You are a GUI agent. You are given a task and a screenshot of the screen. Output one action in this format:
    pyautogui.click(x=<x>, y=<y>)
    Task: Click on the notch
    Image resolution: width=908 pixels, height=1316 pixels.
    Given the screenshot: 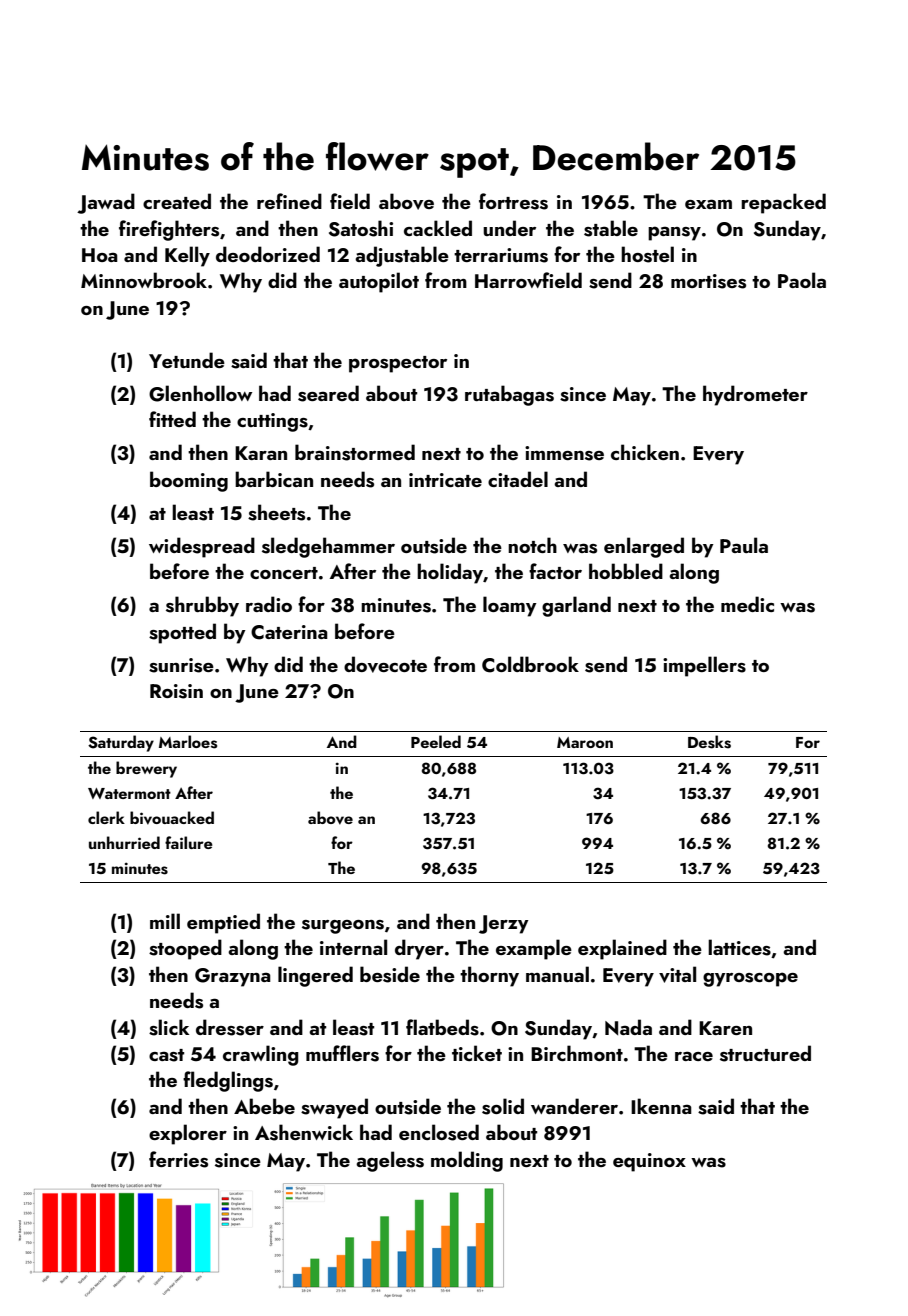 What is the action you would take?
    pyautogui.click(x=532, y=545)
